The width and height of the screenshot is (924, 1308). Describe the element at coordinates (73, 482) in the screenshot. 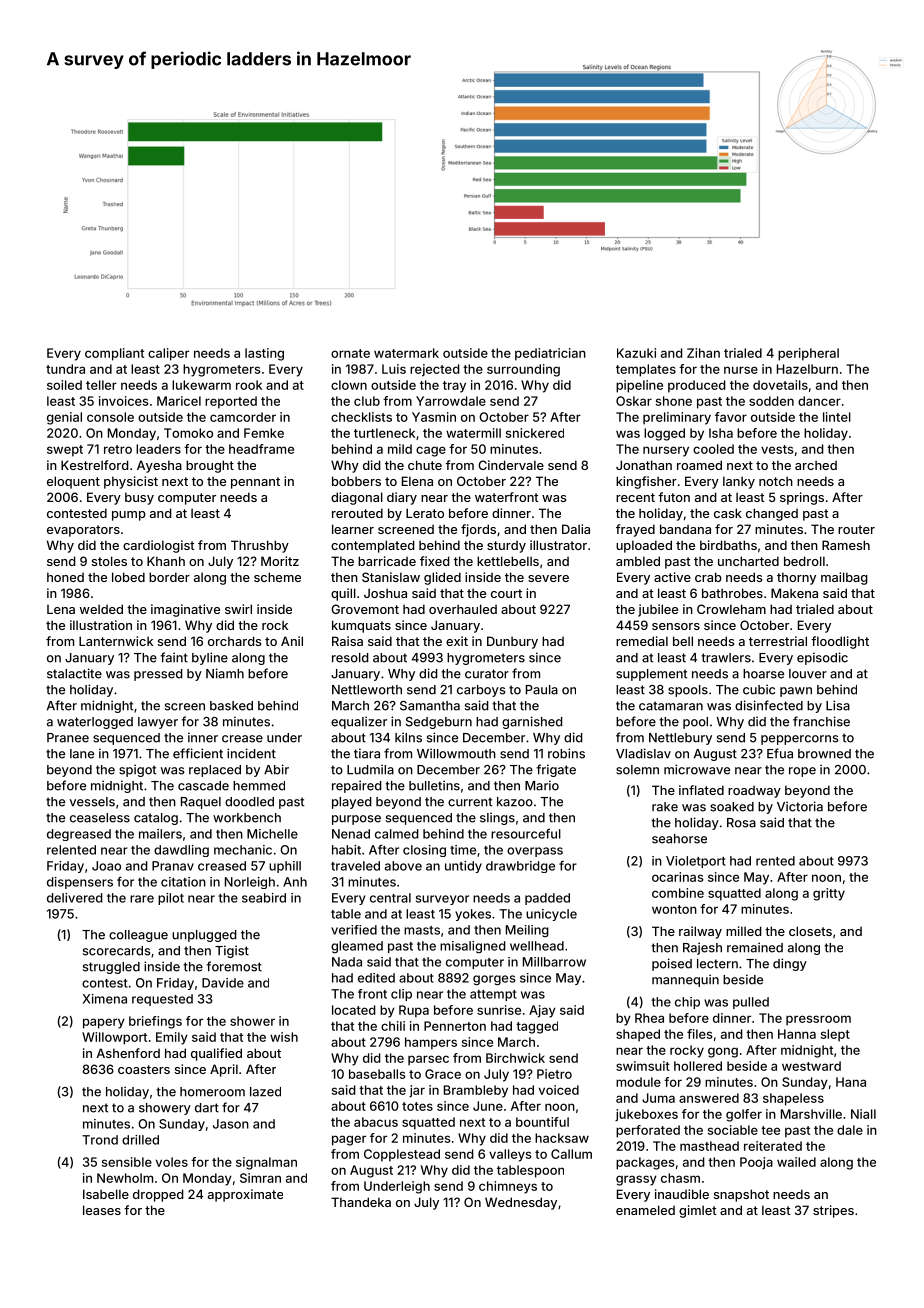

I see `eloquent` at that location.
